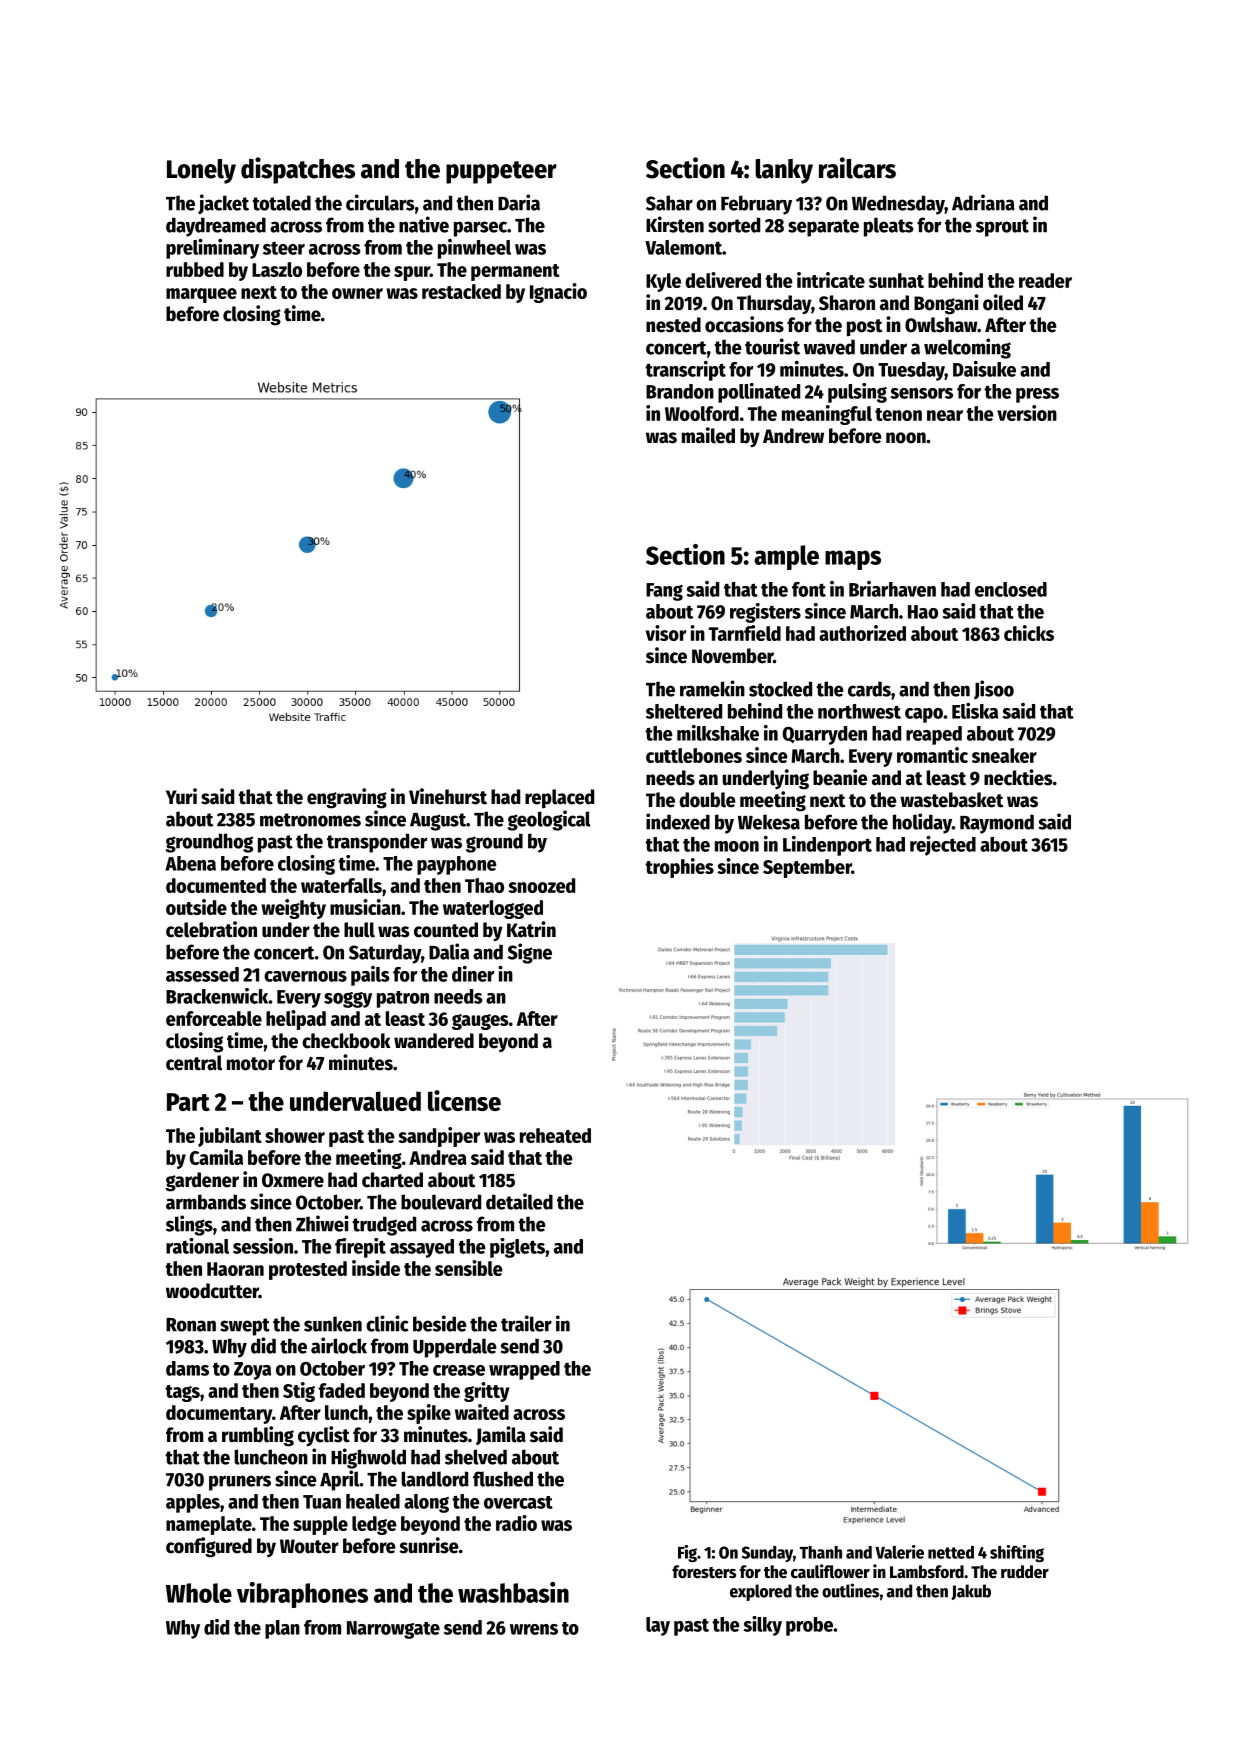 This document has width=1241, height=1755. Describe the element at coordinates (503, 1479) in the document. I see `flushed` at that location.
